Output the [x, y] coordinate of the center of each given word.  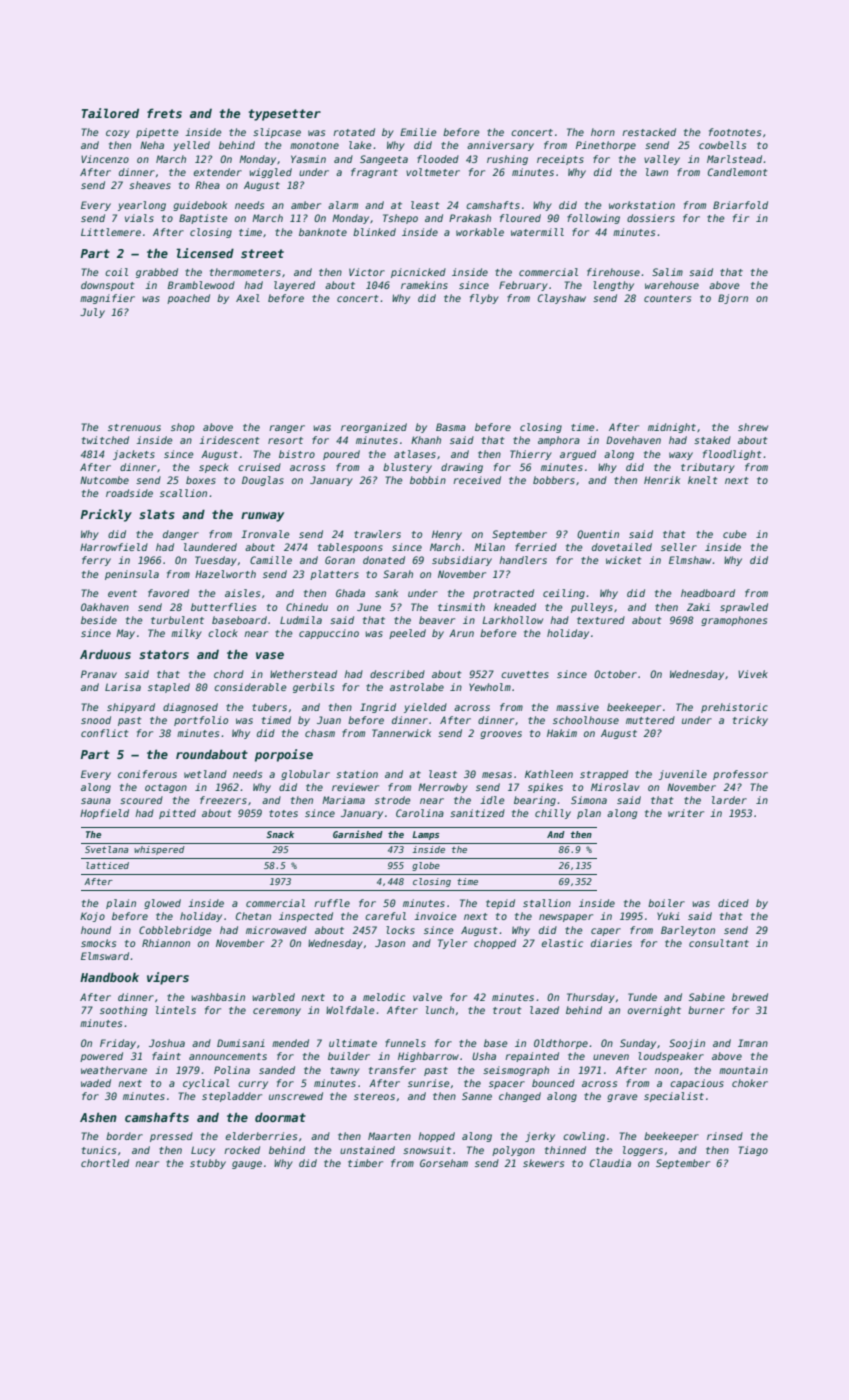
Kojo [92, 917]
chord [229, 674]
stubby [208, 1164]
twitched [105, 440]
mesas [497, 775]
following [593, 219]
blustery [407, 468]
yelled [191, 146]
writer [686, 813]
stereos [374, 1096]
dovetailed [622, 547]
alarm [343, 205]
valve [427, 997]
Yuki [668, 916]
